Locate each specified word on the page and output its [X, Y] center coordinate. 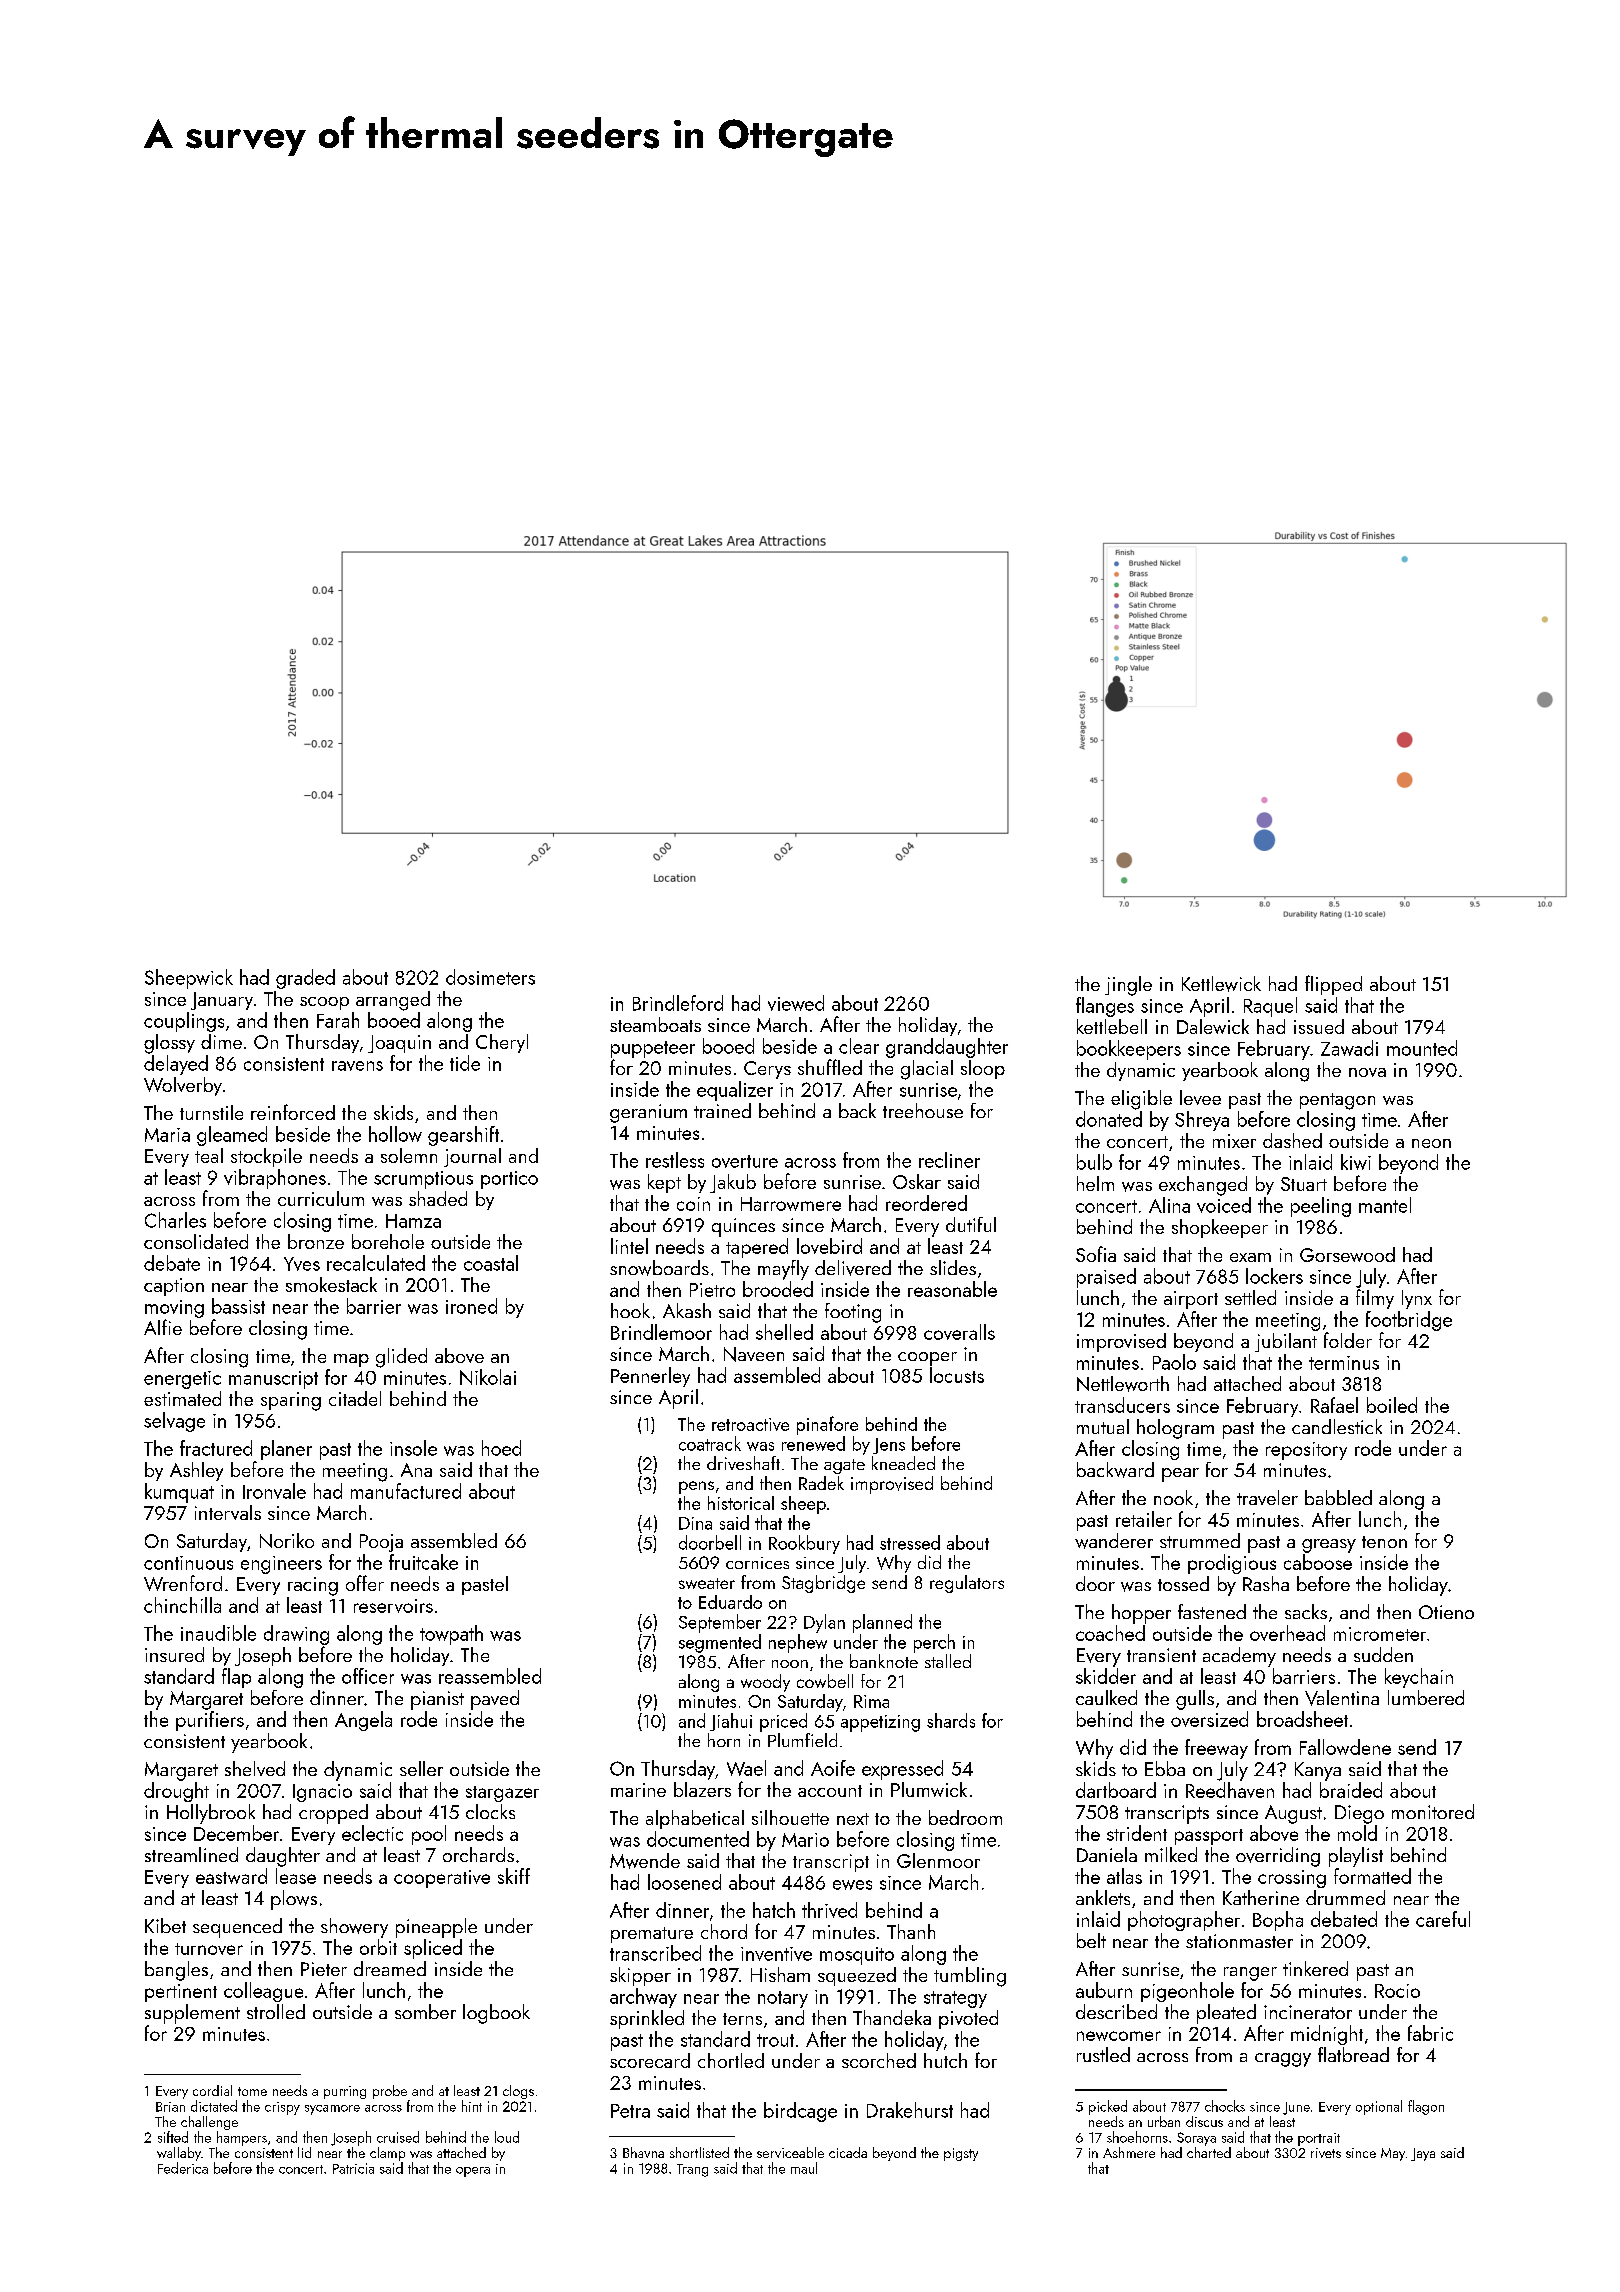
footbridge [1409, 1321]
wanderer [1114, 1541]
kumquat [179, 1493]
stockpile [266, 1157]
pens [696, 1487]
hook [630, 1310]
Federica [183, 2168]
